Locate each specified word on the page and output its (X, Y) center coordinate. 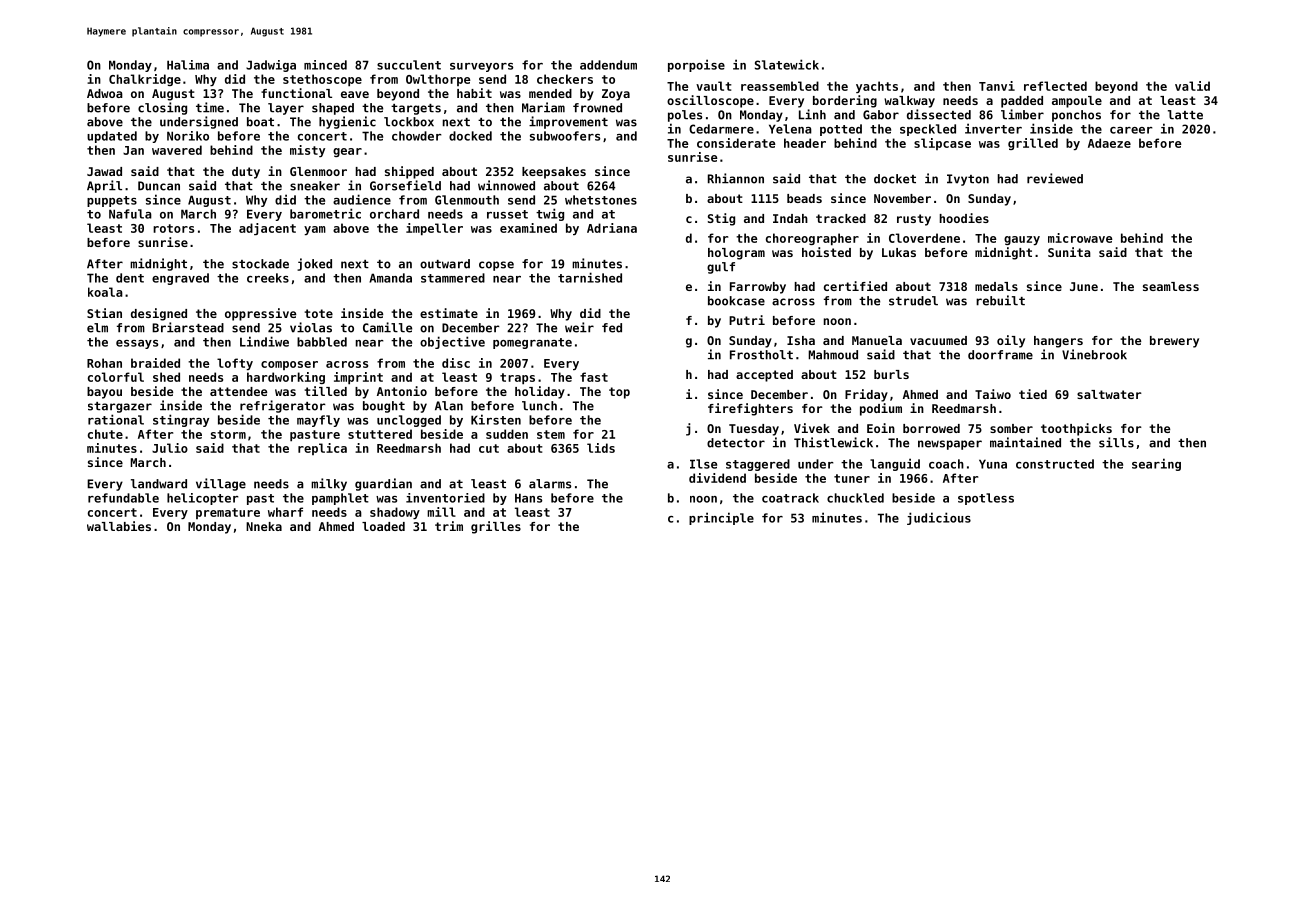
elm (97, 328)
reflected (1055, 86)
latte (1185, 115)
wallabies (119, 526)
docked (470, 136)
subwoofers (565, 136)
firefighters (750, 409)
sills (1116, 442)
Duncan (159, 186)
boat (260, 122)
